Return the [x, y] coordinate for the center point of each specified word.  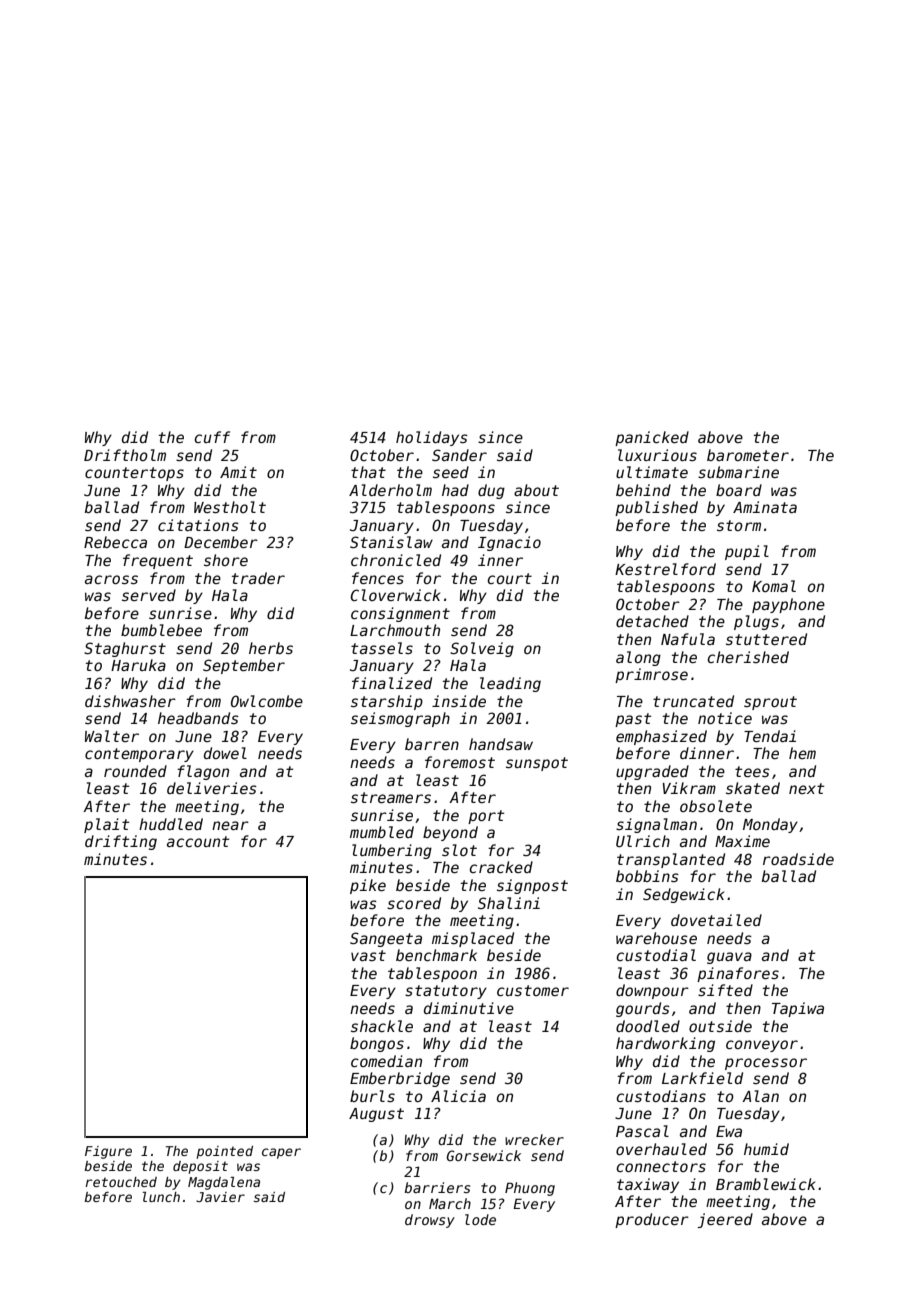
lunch [161, 1197]
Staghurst [125, 649]
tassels [382, 648]
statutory [446, 992]
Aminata [765, 507]
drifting [121, 842]
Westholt [230, 507]
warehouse [656, 938]
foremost [460, 762]
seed [451, 472]
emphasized [661, 737]
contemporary [139, 755]
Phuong [530, 1189]
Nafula [688, 639]
